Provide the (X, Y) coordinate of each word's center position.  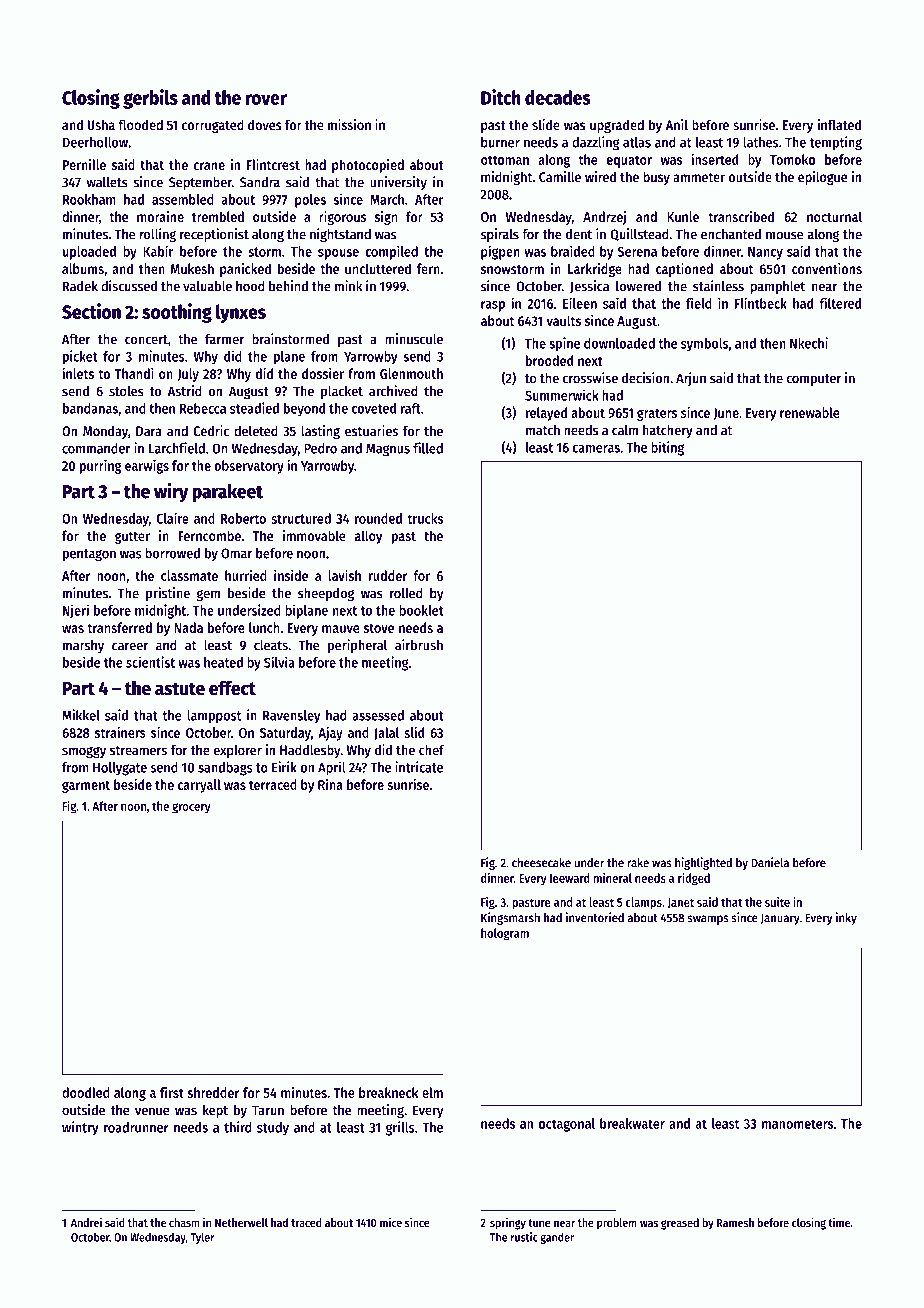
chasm (184, 1222)
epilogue (823, 178)
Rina (330, 784)
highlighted (703, 863)
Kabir (158, 251)
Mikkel (81, 715)
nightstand (340, 235)
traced (306, 1222)
